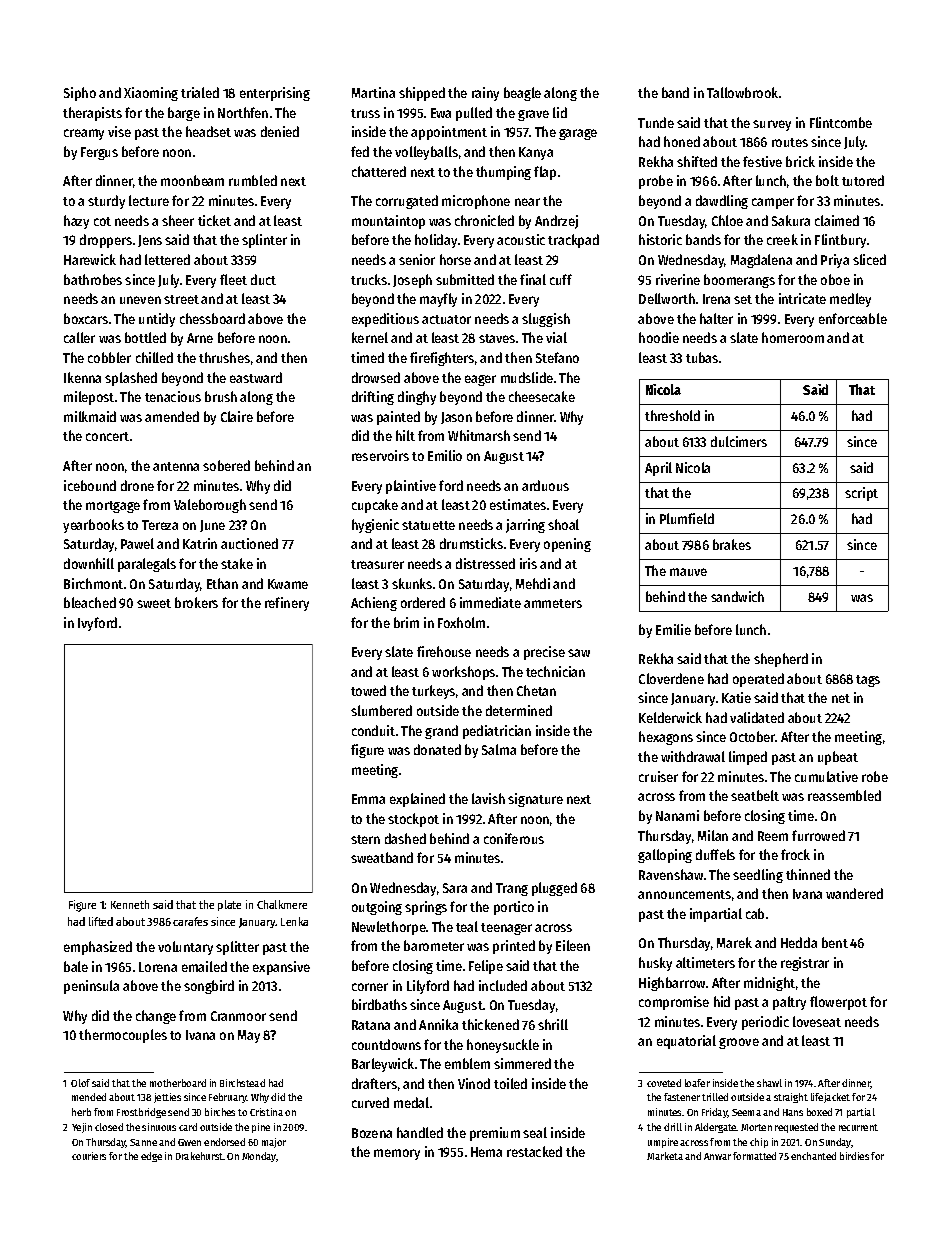 The width and height of the screenshot is (952, 1233). What do you see at coordinates (544, 653) in the screenshot?
I see `precise` at bounding box center [544, 653].
